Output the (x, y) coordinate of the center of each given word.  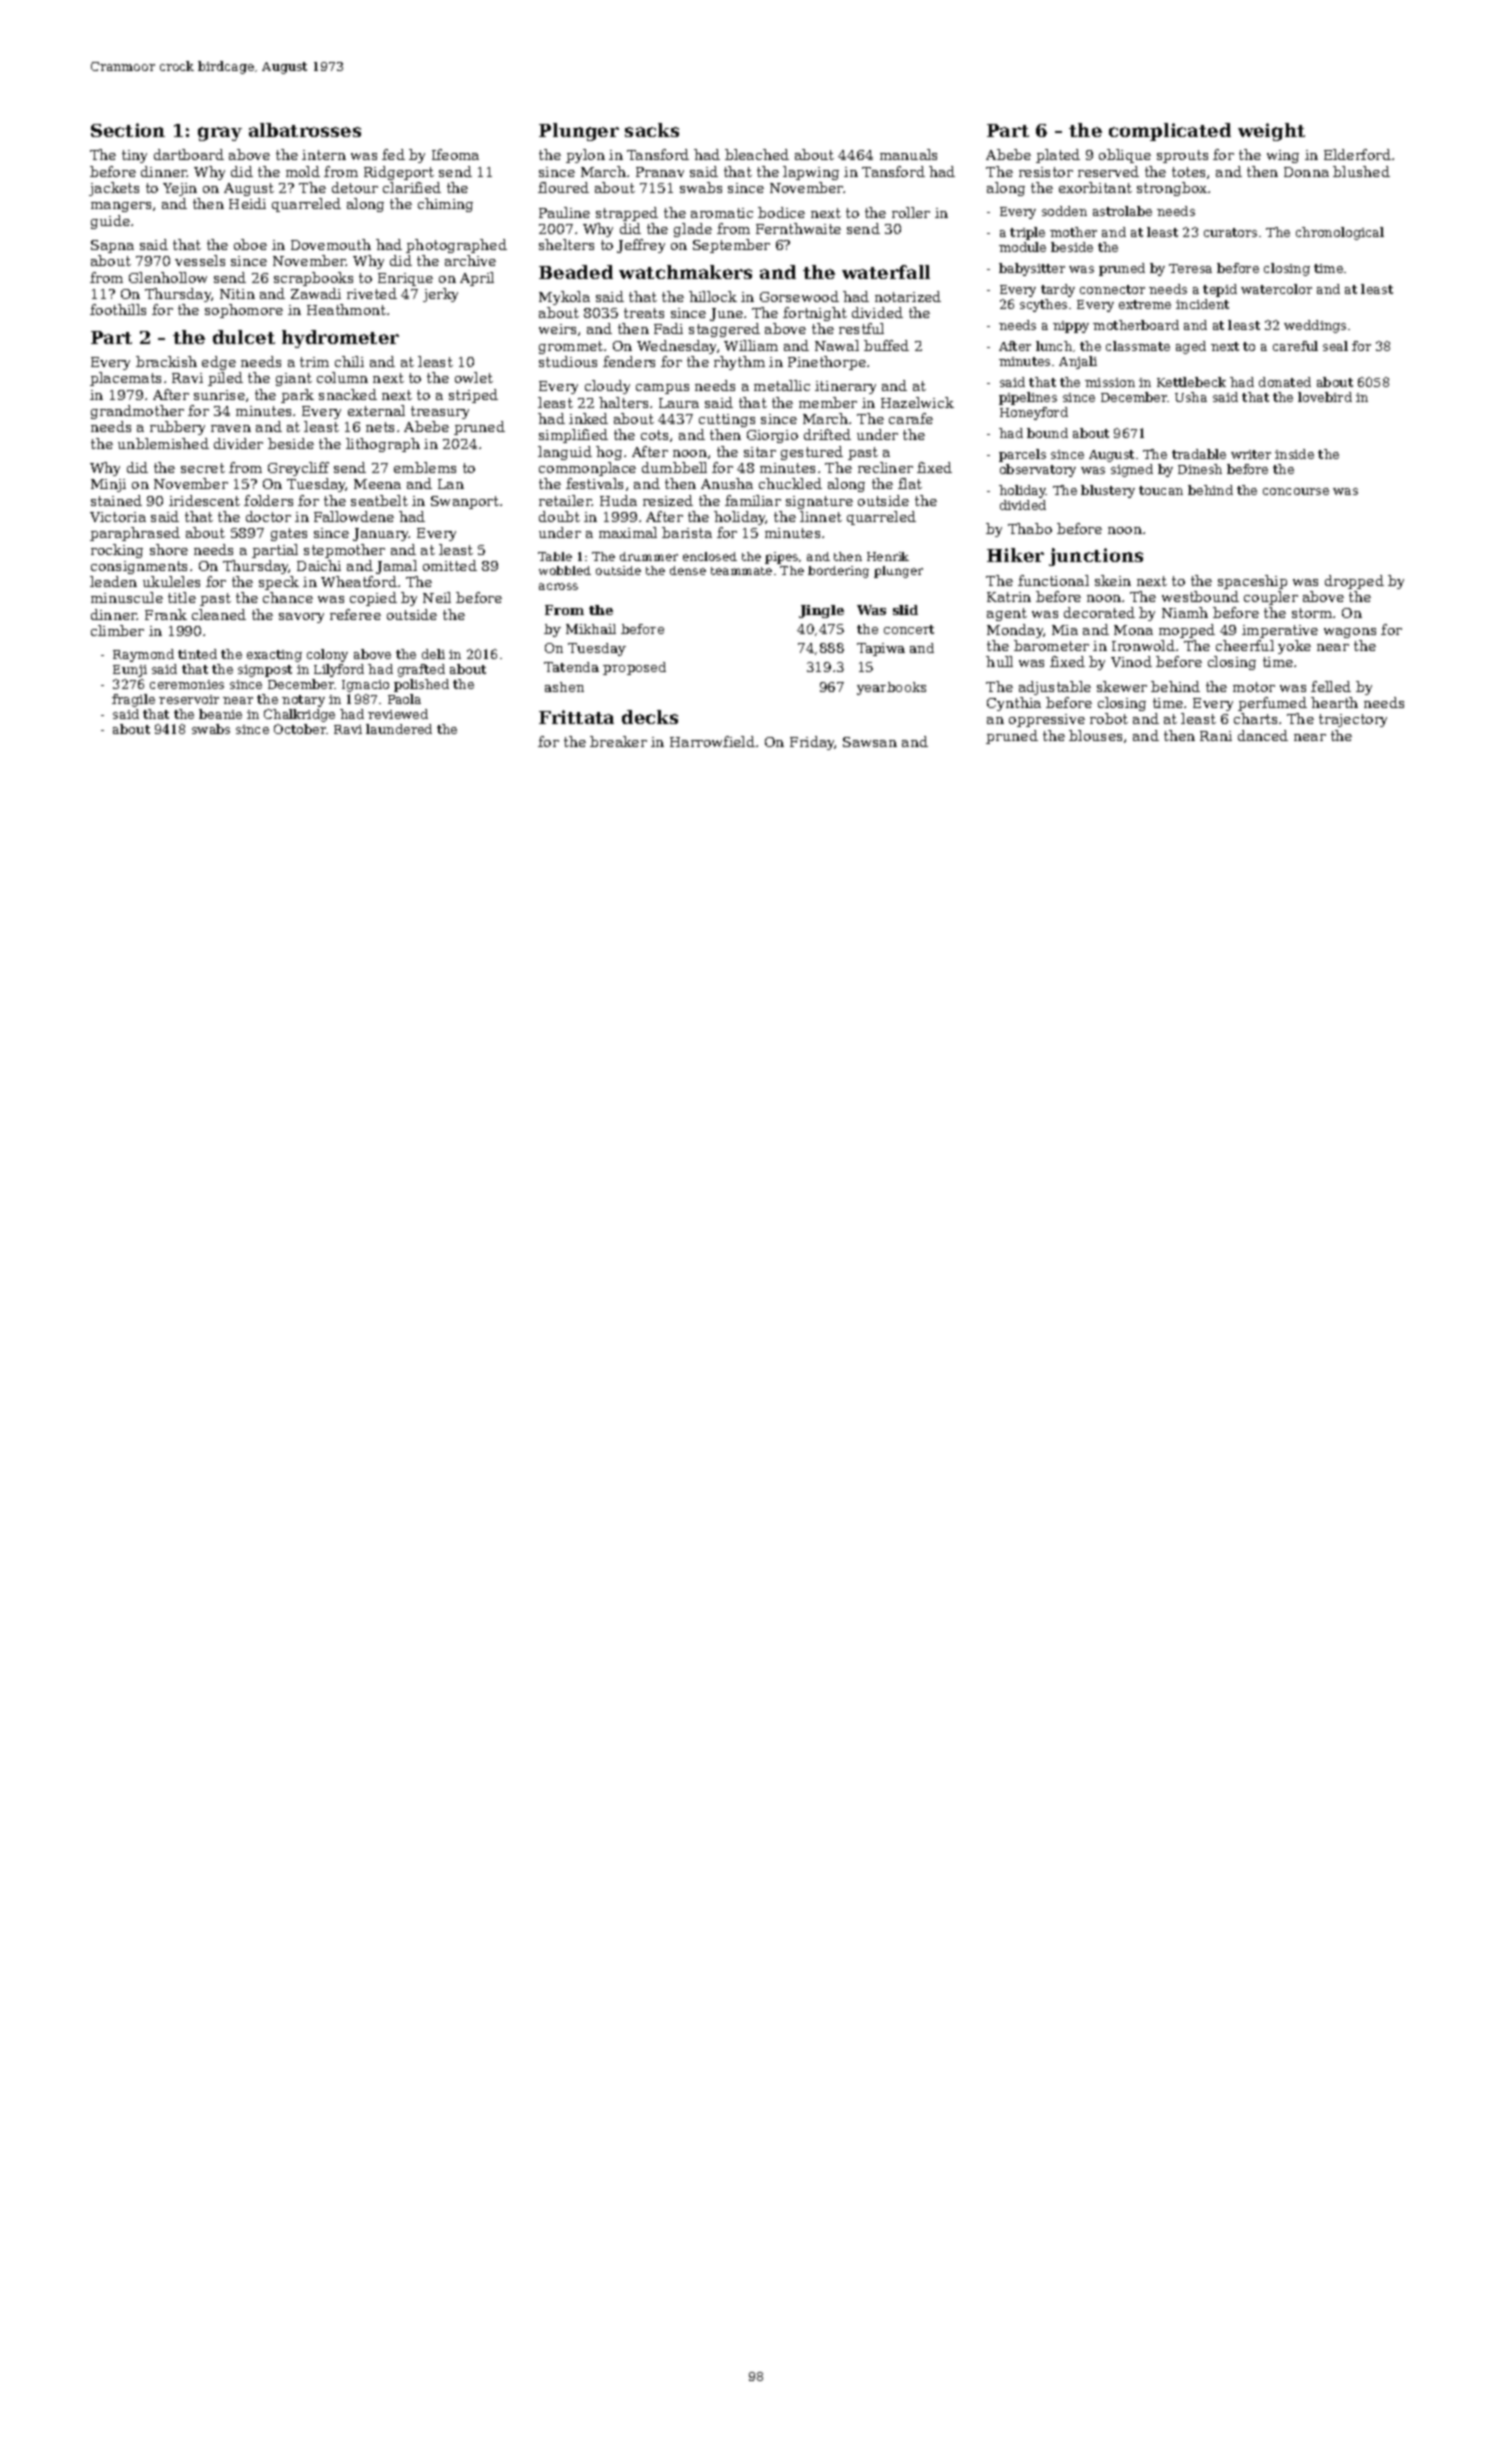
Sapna (112, 246)
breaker (618, 741)
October (300, 729)
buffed (886, 345)
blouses (1095, 735)
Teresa (1190, 268)
